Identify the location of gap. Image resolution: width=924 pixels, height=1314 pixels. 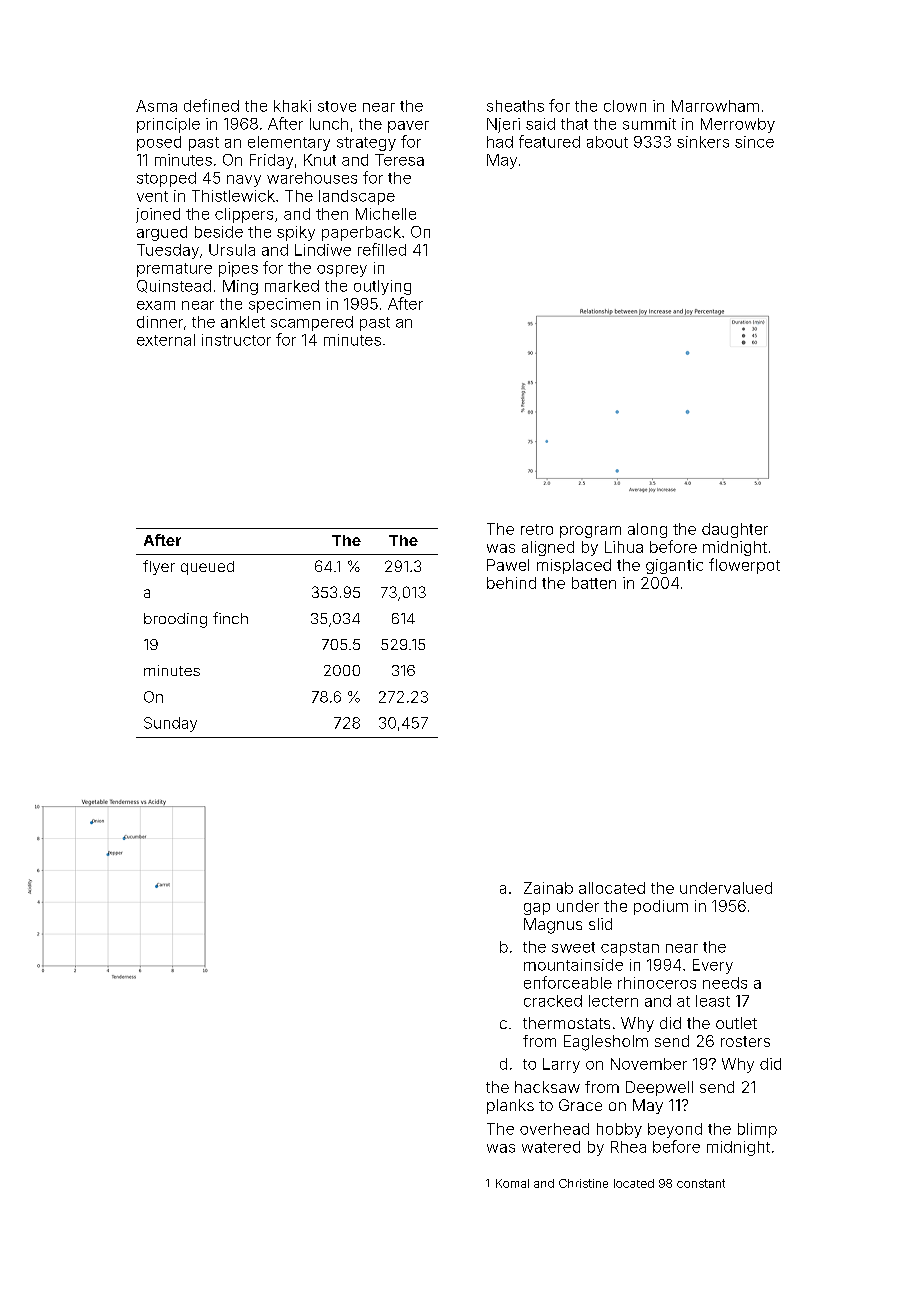
(537, 909).
